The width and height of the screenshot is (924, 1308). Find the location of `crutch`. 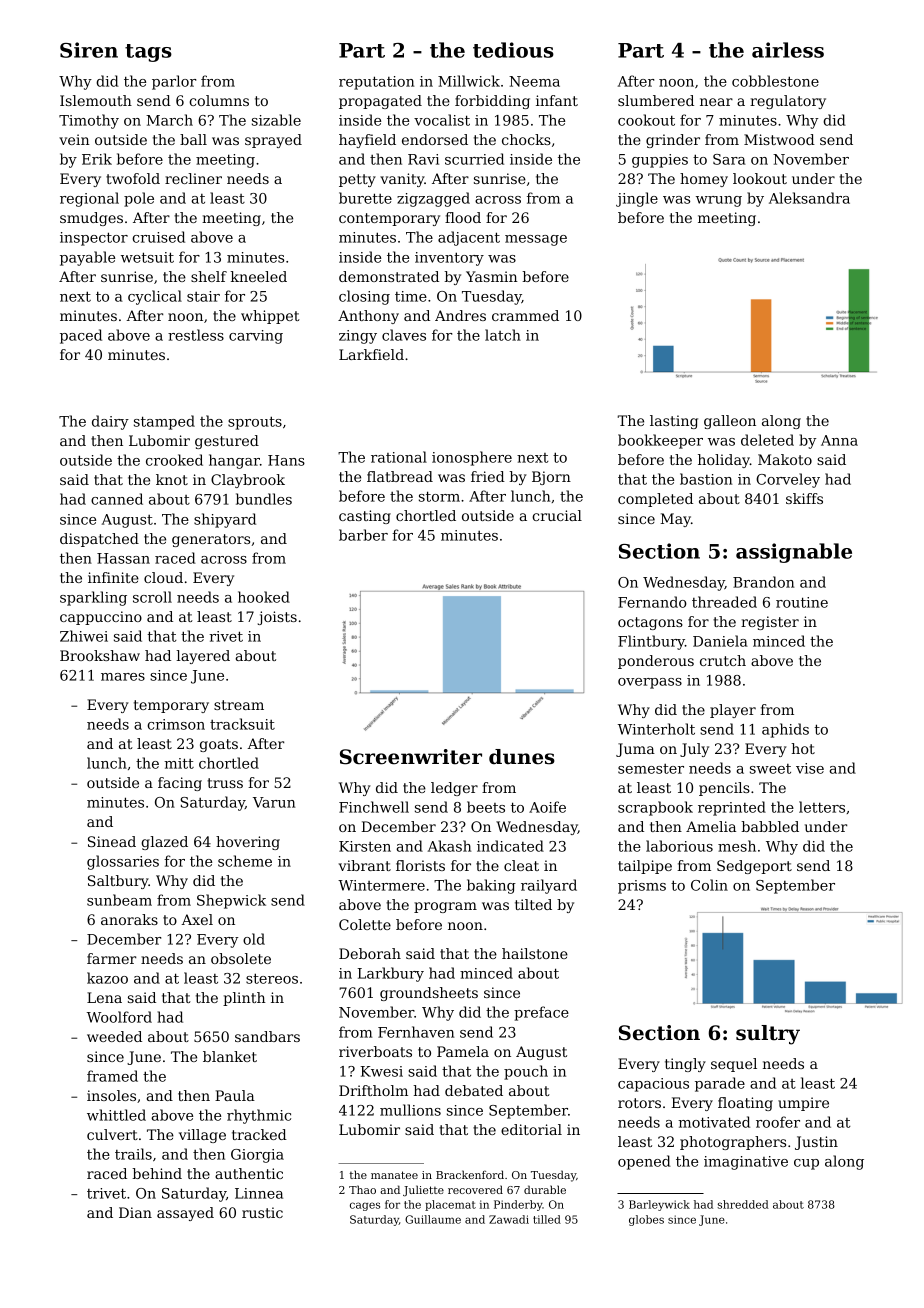

crutch is located at coordinates (723, 660).
